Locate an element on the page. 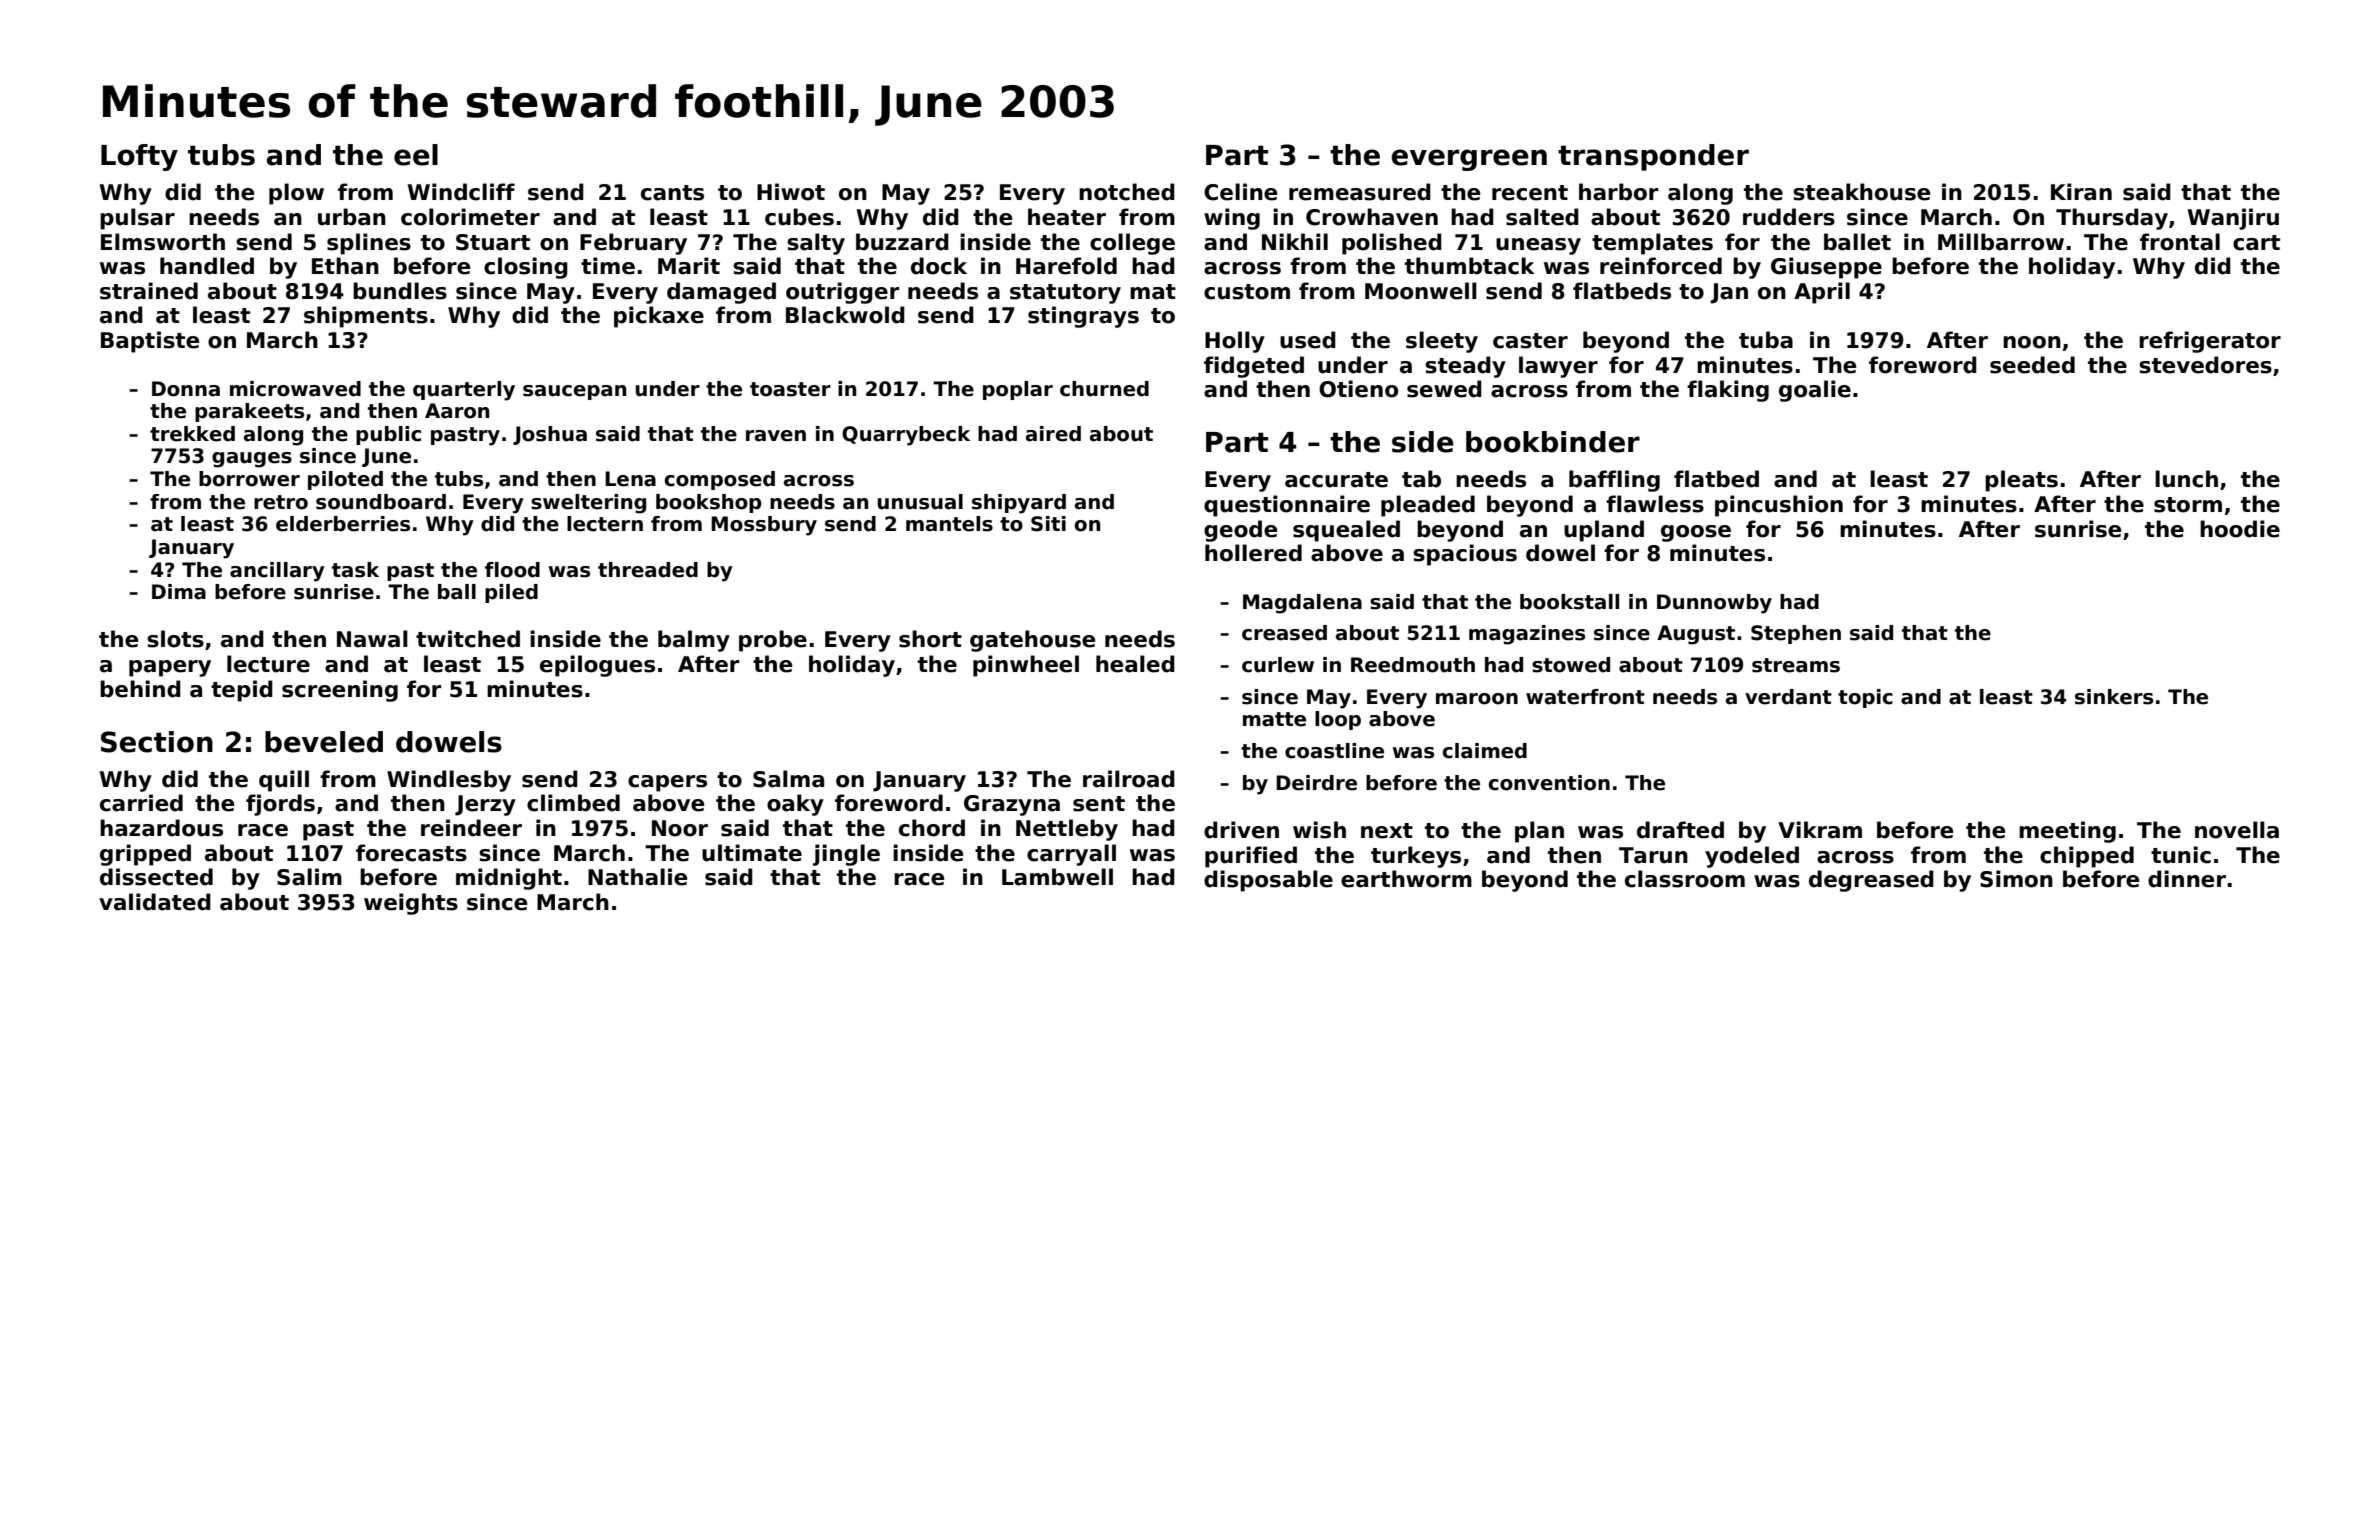  refrigerator is located at coordinates (2210, 342).
